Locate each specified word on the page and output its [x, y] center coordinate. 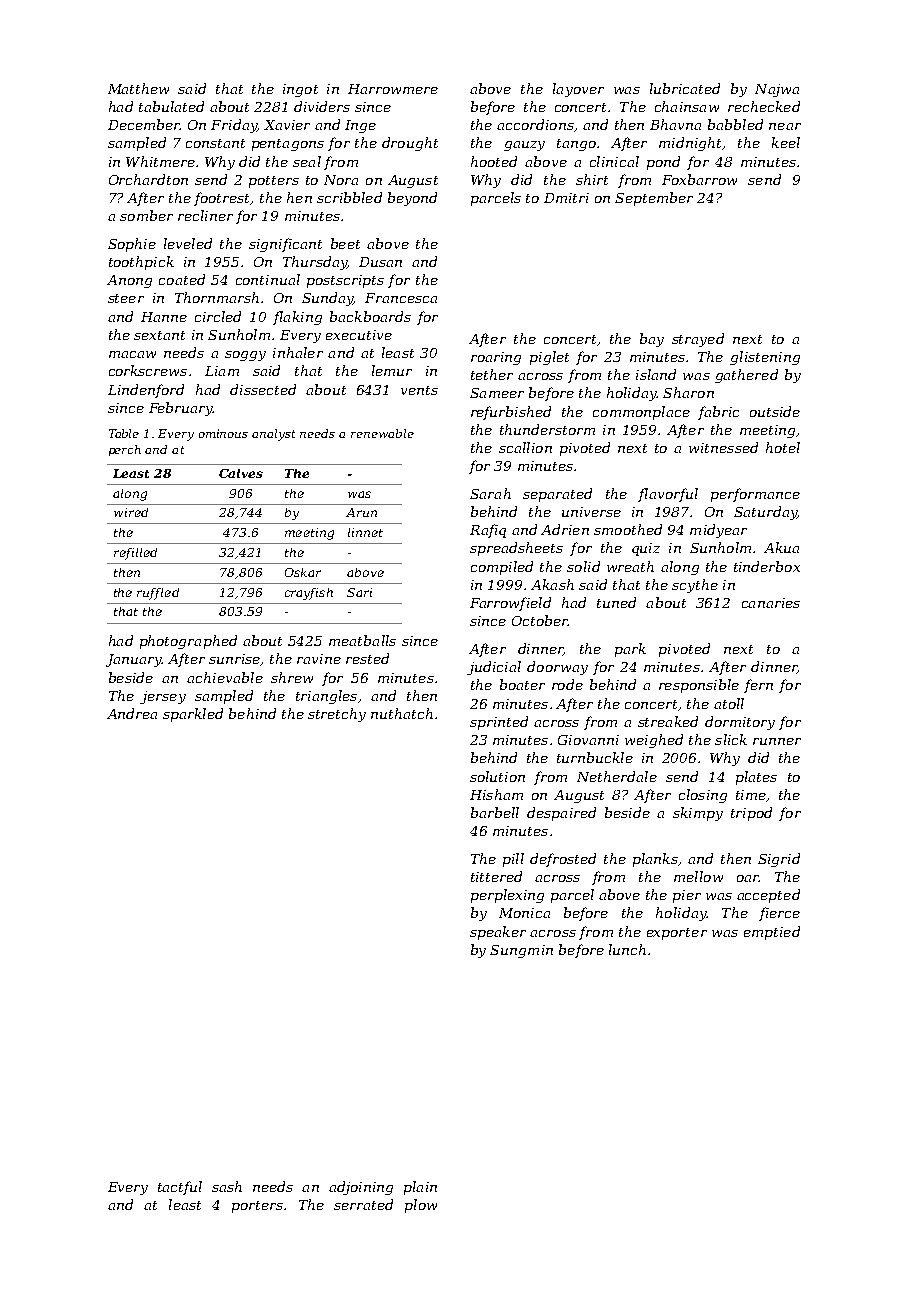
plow [421, 1206]
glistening [765, 358]
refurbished [511, 413]
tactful [180, 1188]
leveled [188, 243]
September [654, 199]
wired [131, 512]
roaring [496, 358]
